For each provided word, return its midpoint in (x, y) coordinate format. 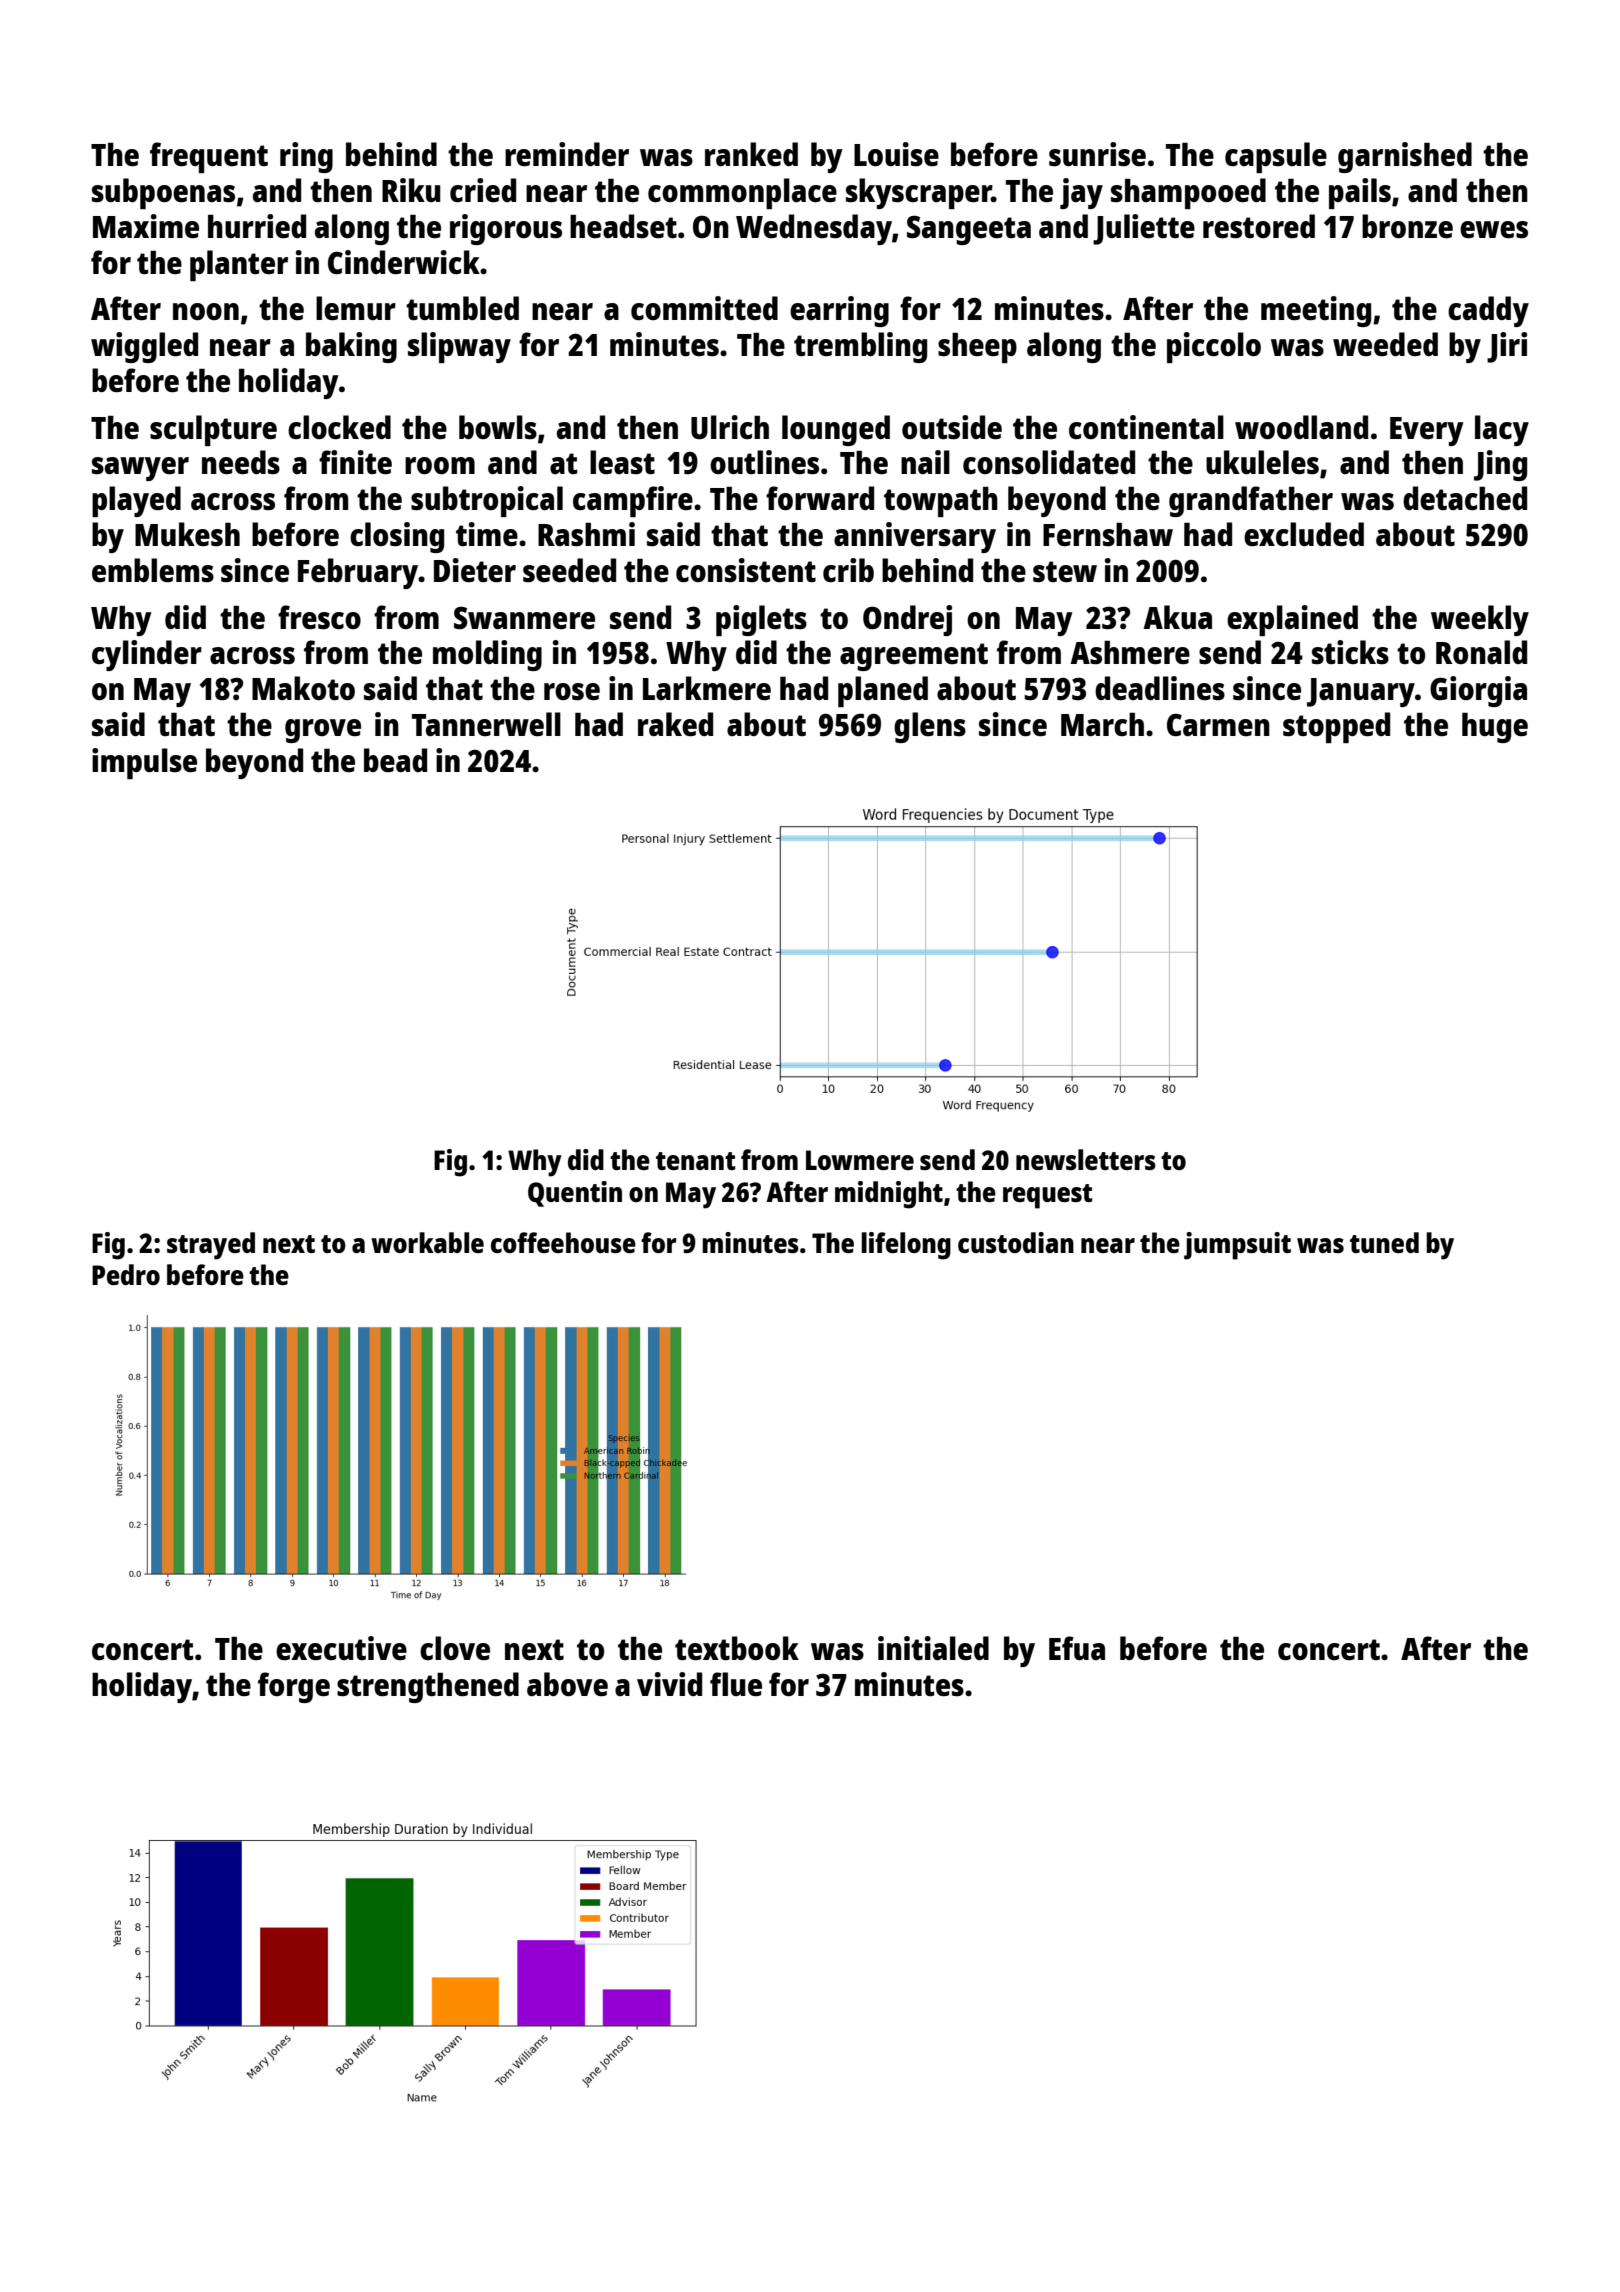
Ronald (1481, 652)
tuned (1384, 1242)
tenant (695, 1161)
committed (704, 308)
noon (206, 311)
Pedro (126, 1274)
